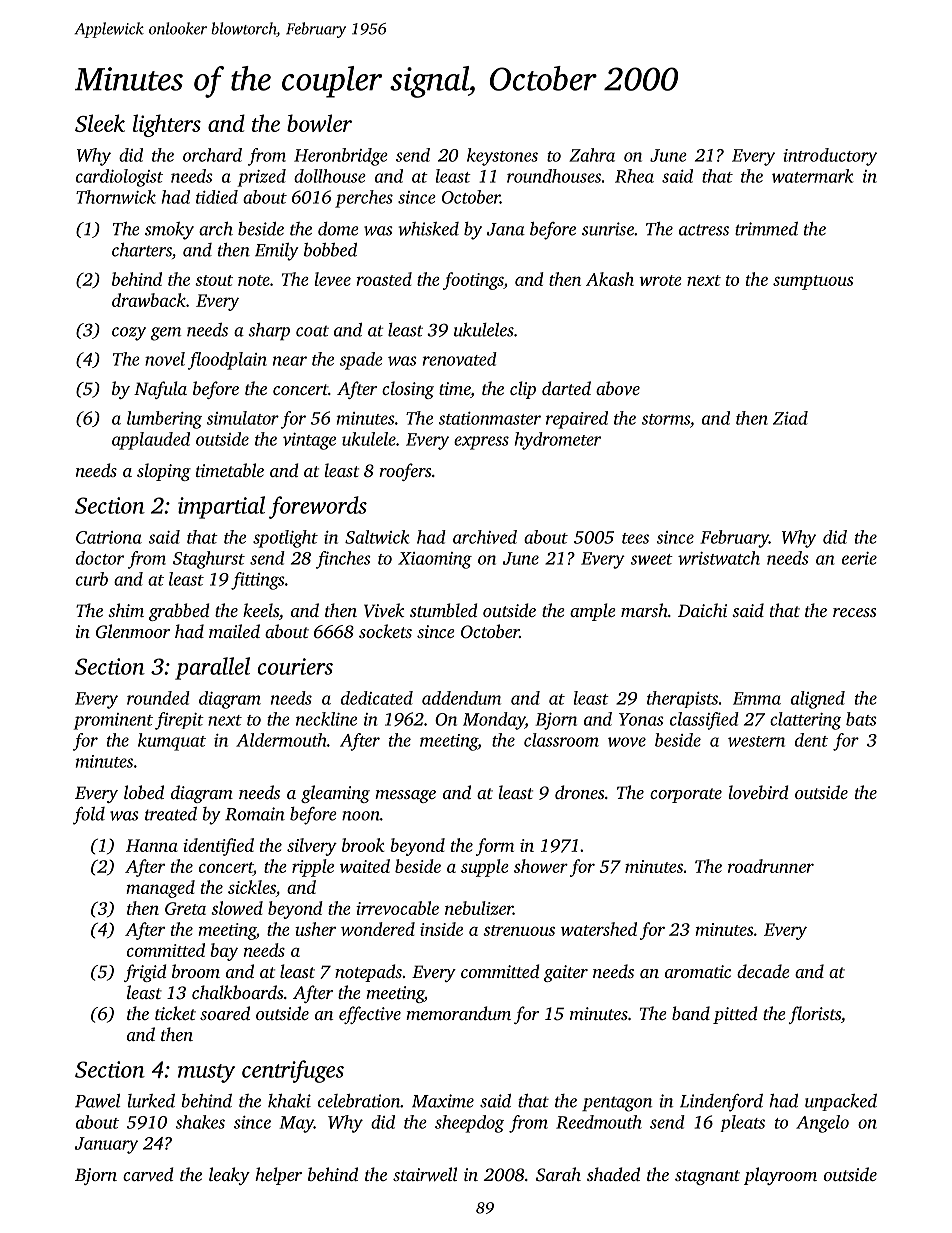 The image size is (952, 1233). Describe the element at coordinates (558, 1174) in the screenshot. I see `Sarah` at that location.
